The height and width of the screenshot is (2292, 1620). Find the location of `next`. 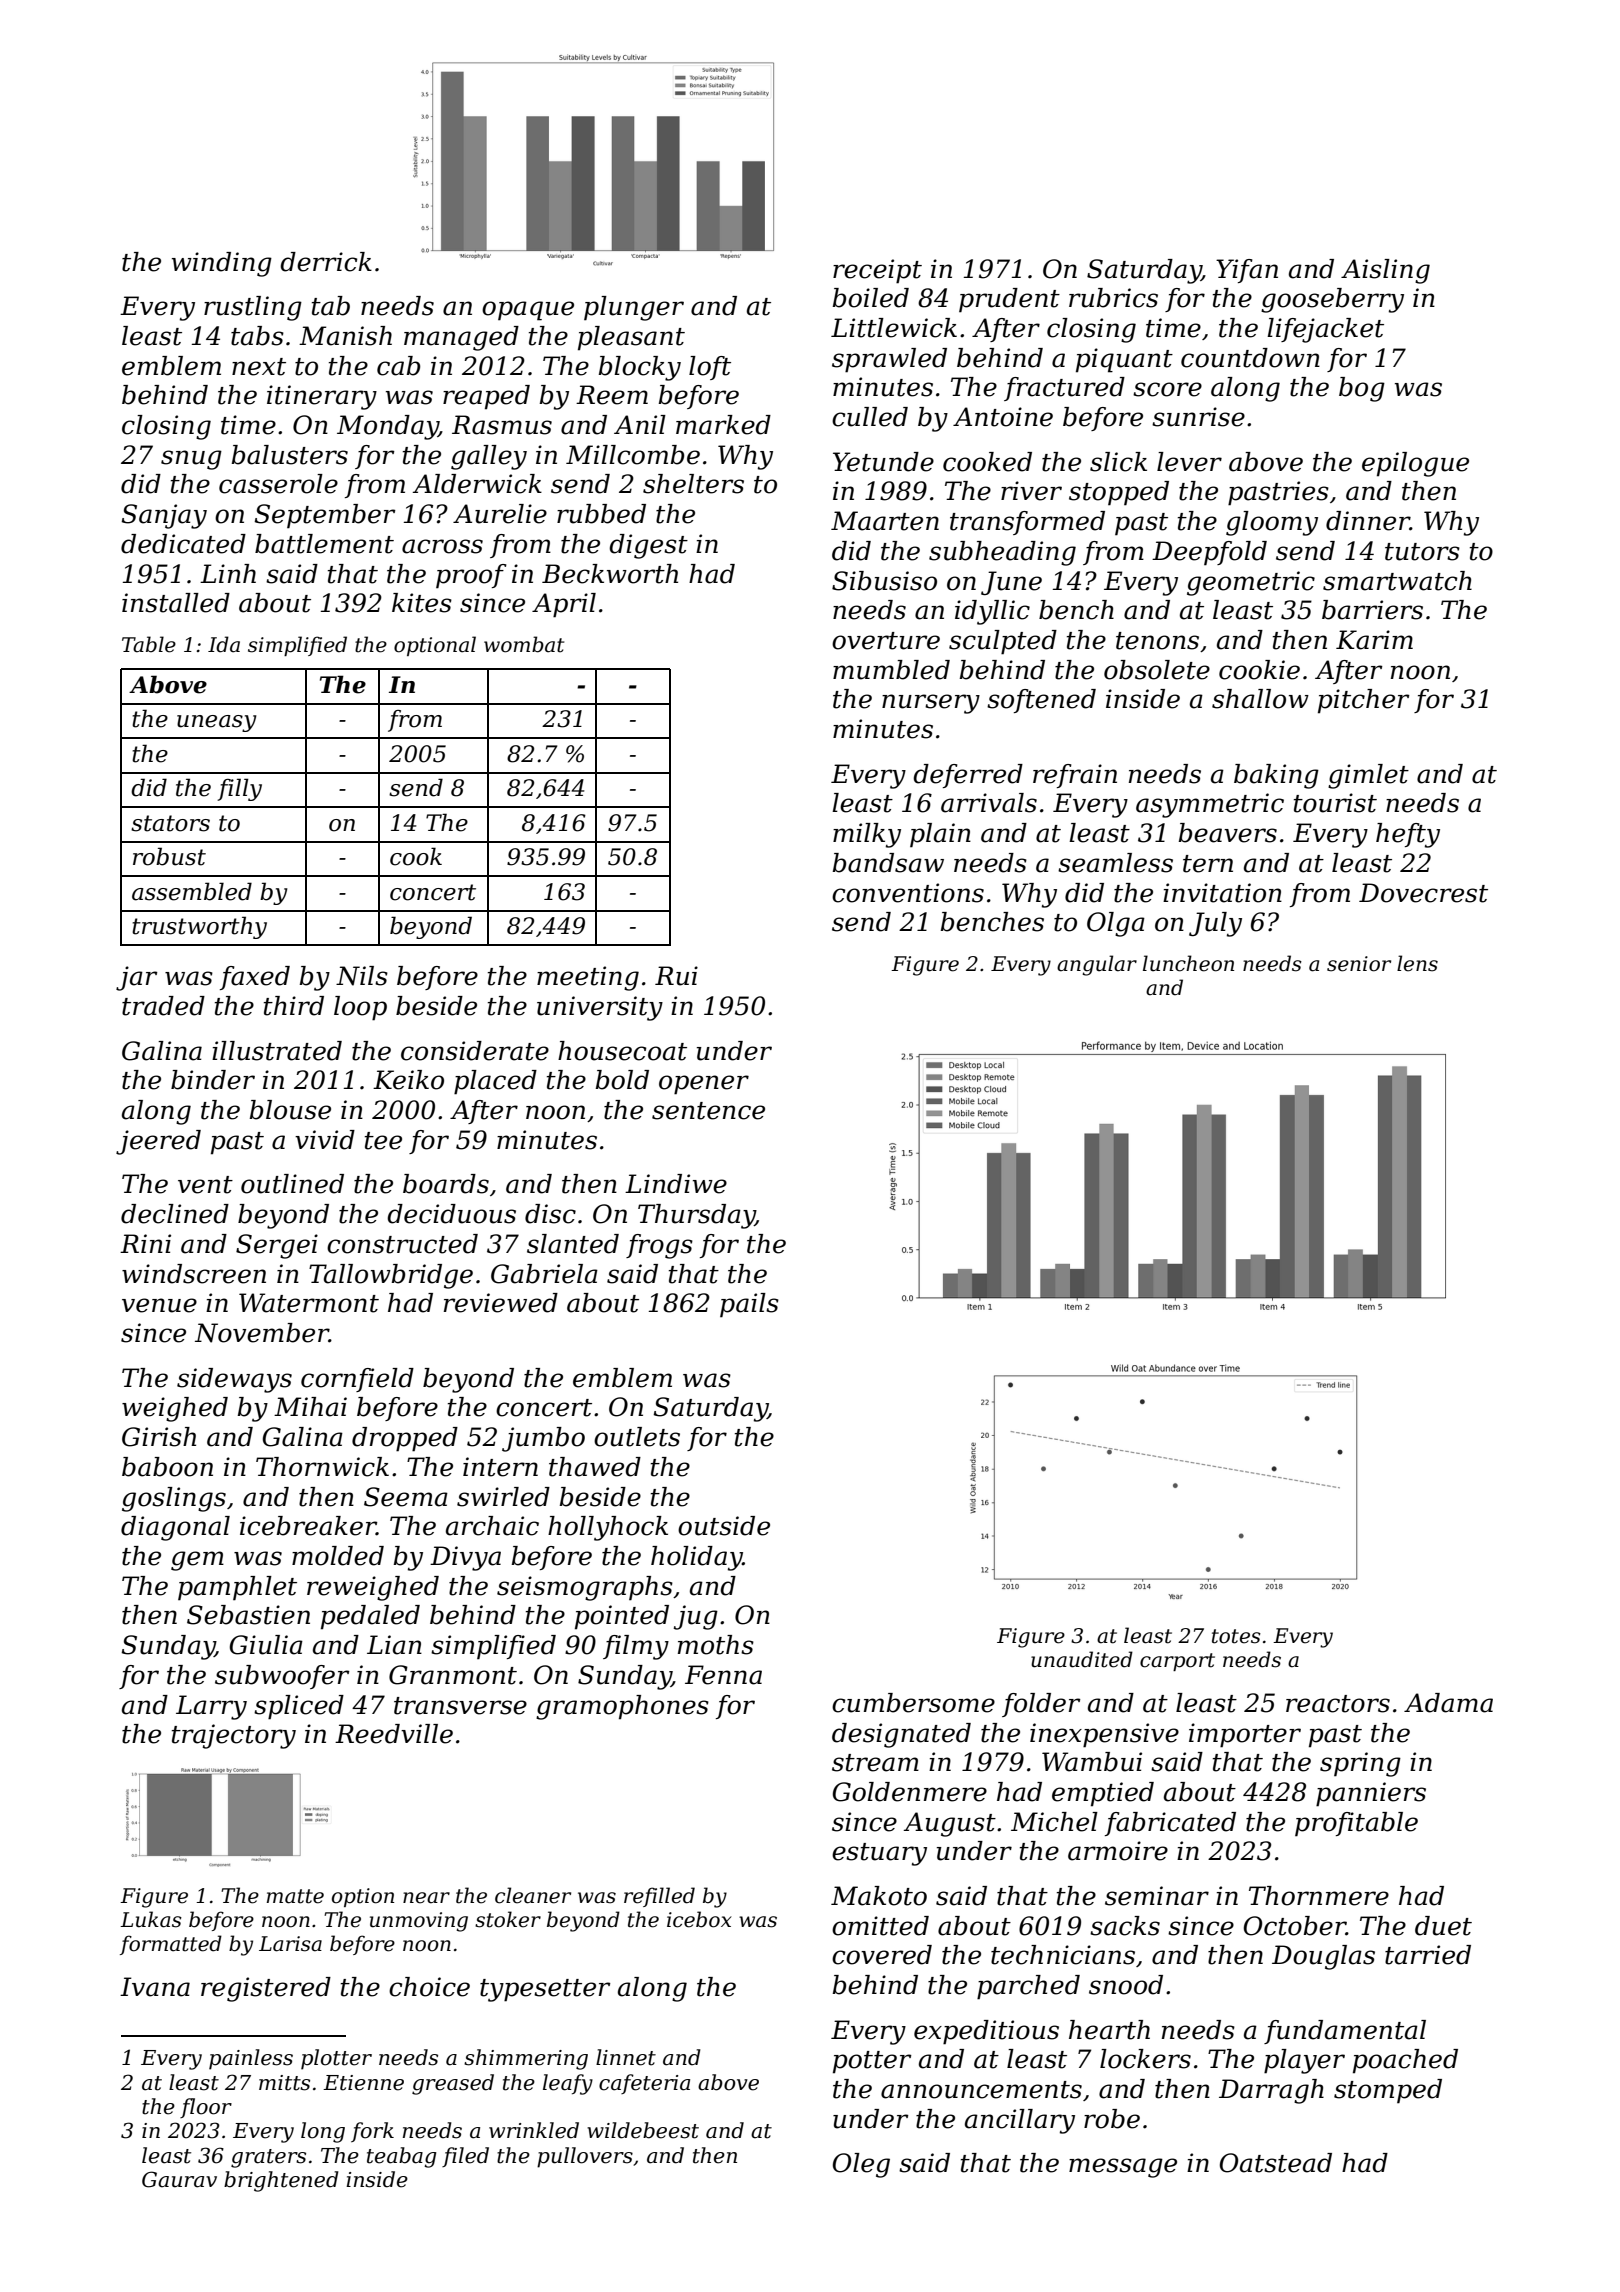

next is located at coordinates (259, 367).
